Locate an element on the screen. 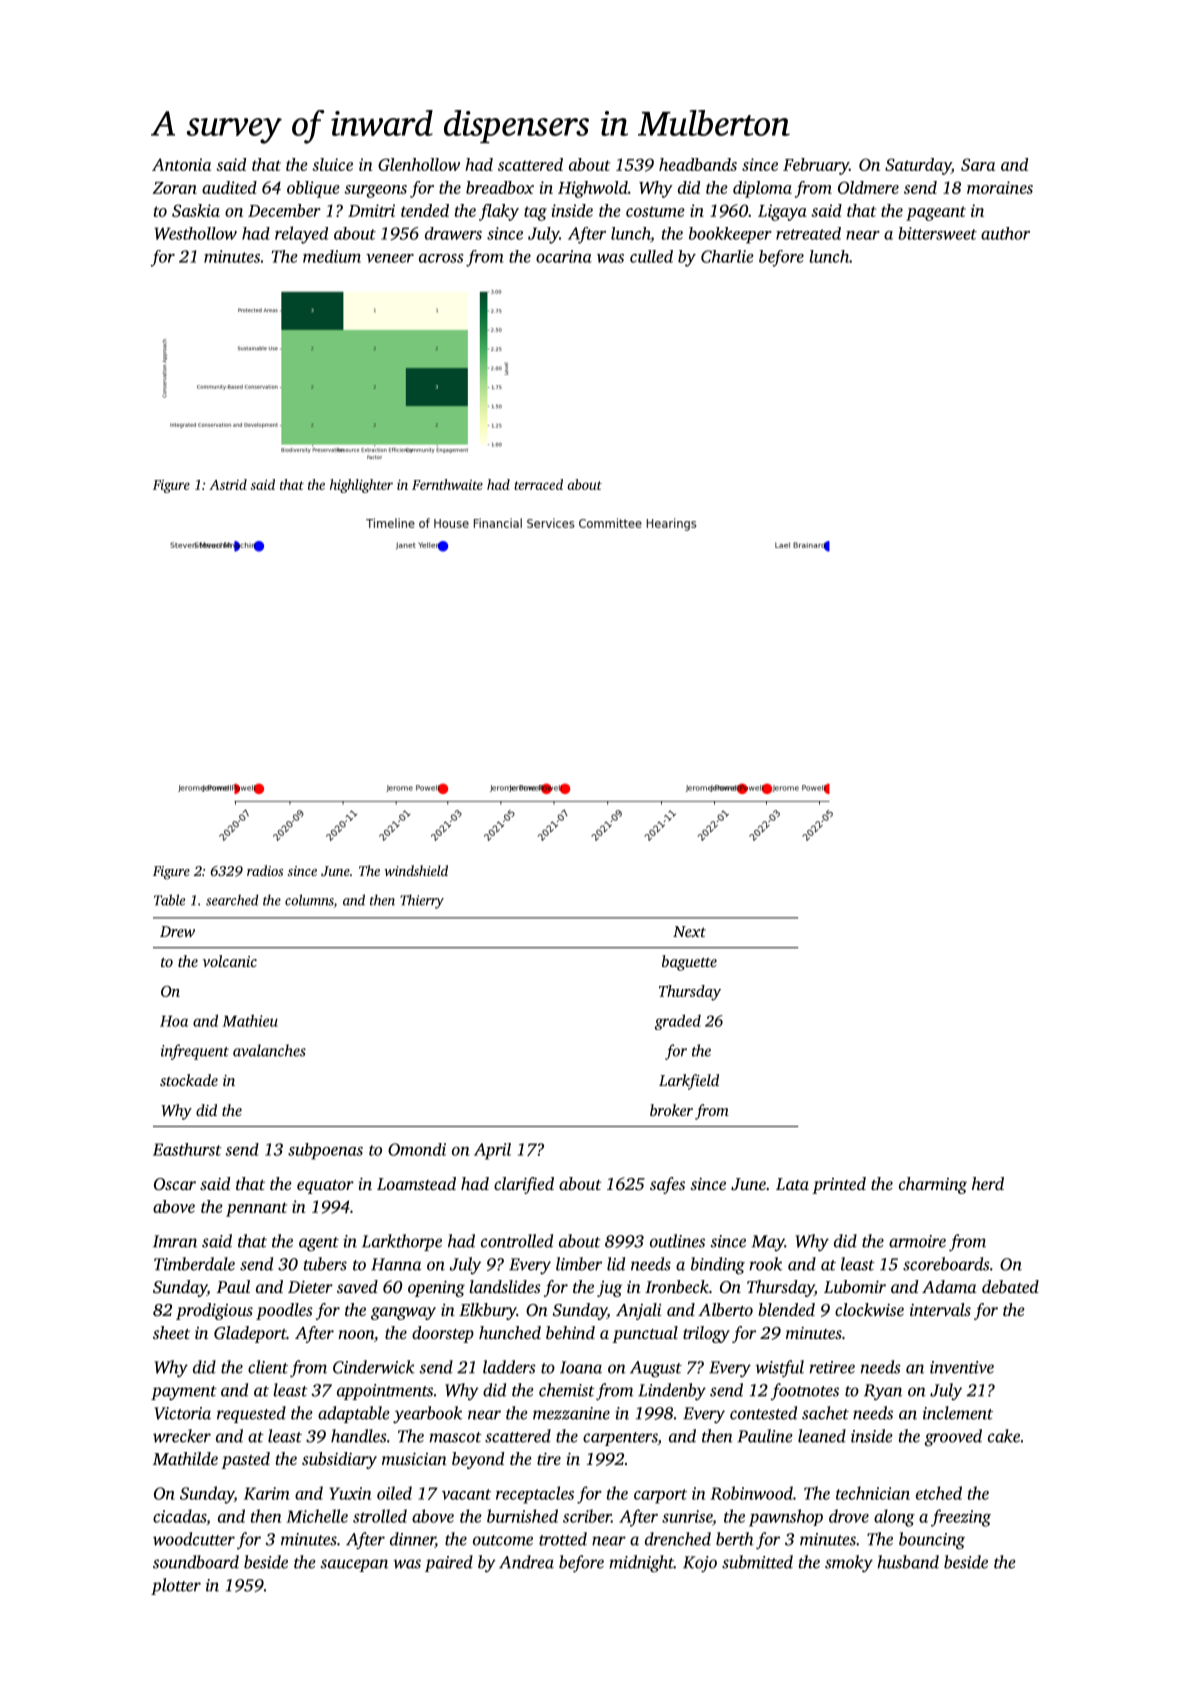 The height and width of the screenshot is (1697, 1200). saucepan is located at coordinates (354, 1565).
